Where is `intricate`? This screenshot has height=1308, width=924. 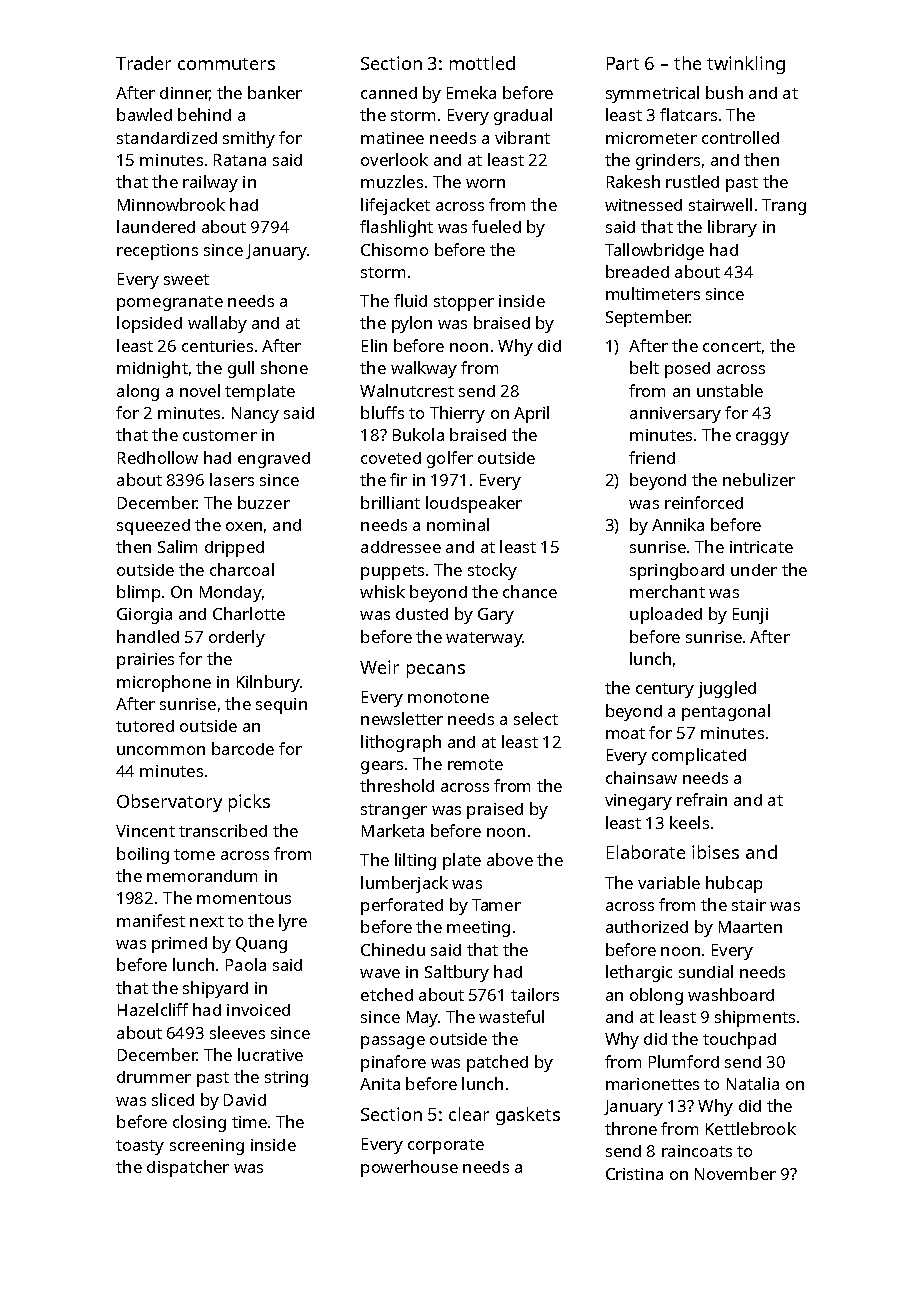
intricate is located at coordinates (761, 547).
